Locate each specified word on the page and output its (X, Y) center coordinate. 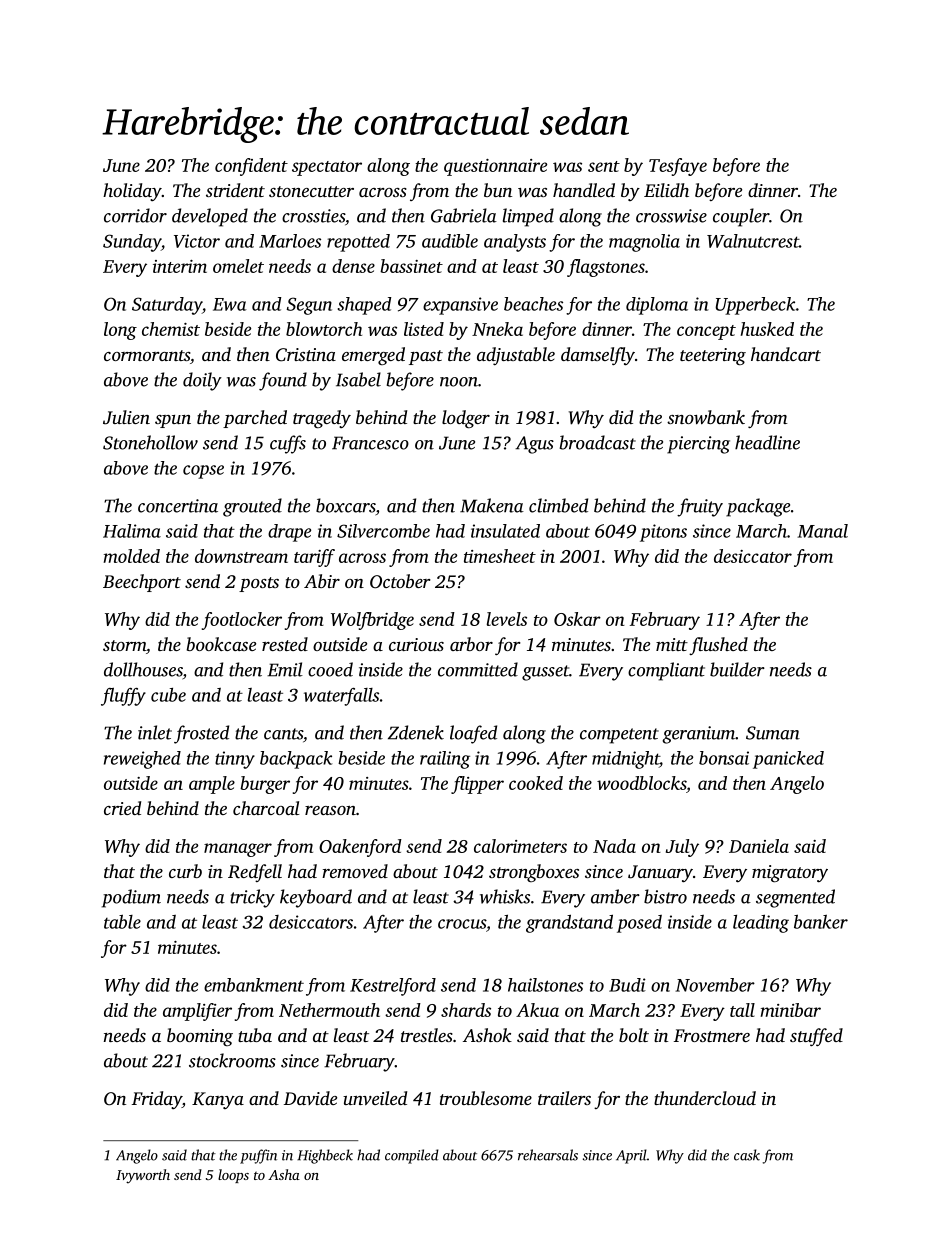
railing (445, 760)
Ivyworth (143, 1176)
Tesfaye (678, 167)
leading (761, 923)
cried (122, 808)
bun (498, 190)
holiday (132, 192)
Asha (284, 1174)
